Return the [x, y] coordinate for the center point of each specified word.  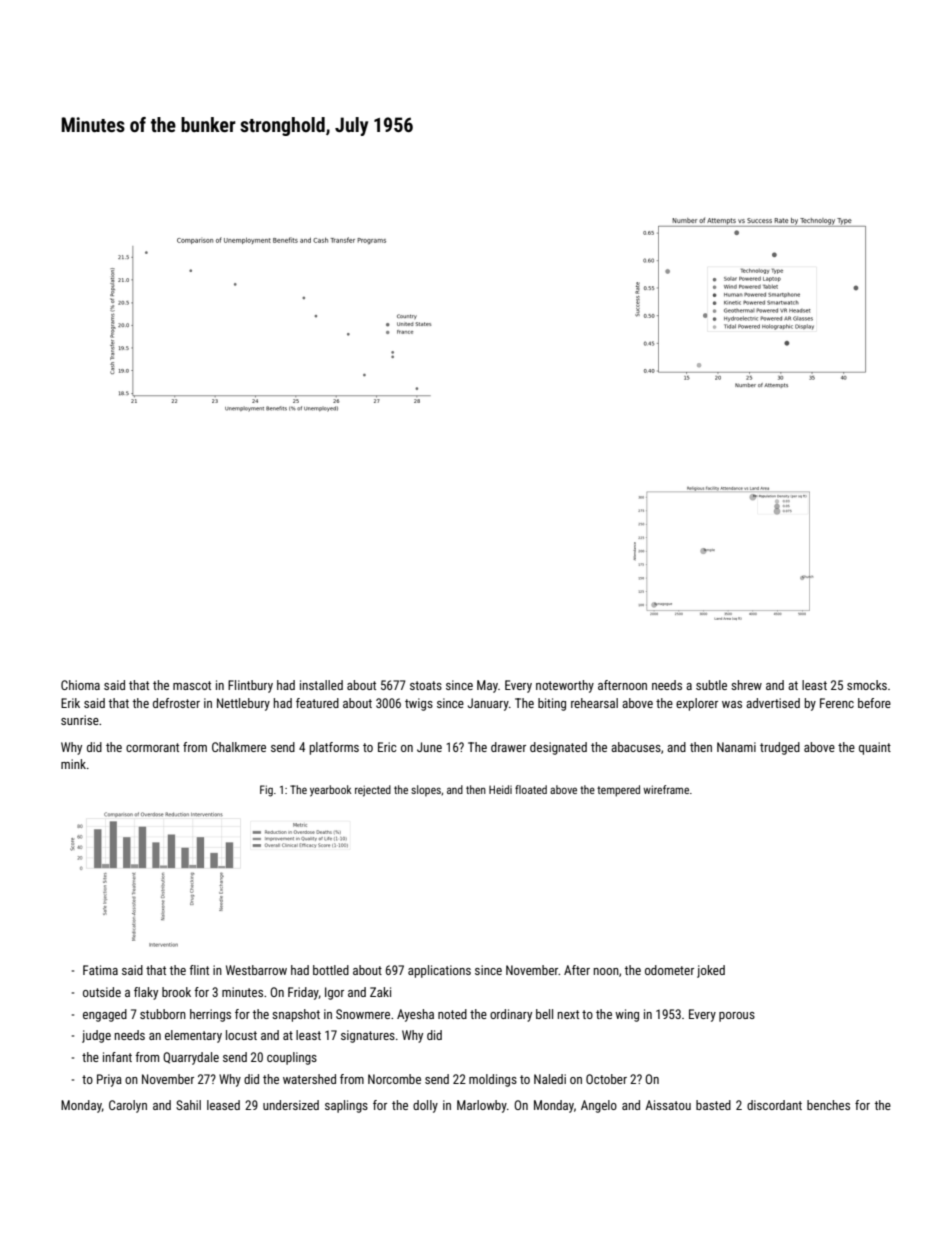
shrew [746, 685]
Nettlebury [243, 704]
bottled [331, 970]
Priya [109, 1080]
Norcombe [394, 1079]
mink [73, 764]
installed [321, 685]
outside [102, 992]
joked [711, 971]
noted [452, 1014]
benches [828, 1105]
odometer [669, 970]
